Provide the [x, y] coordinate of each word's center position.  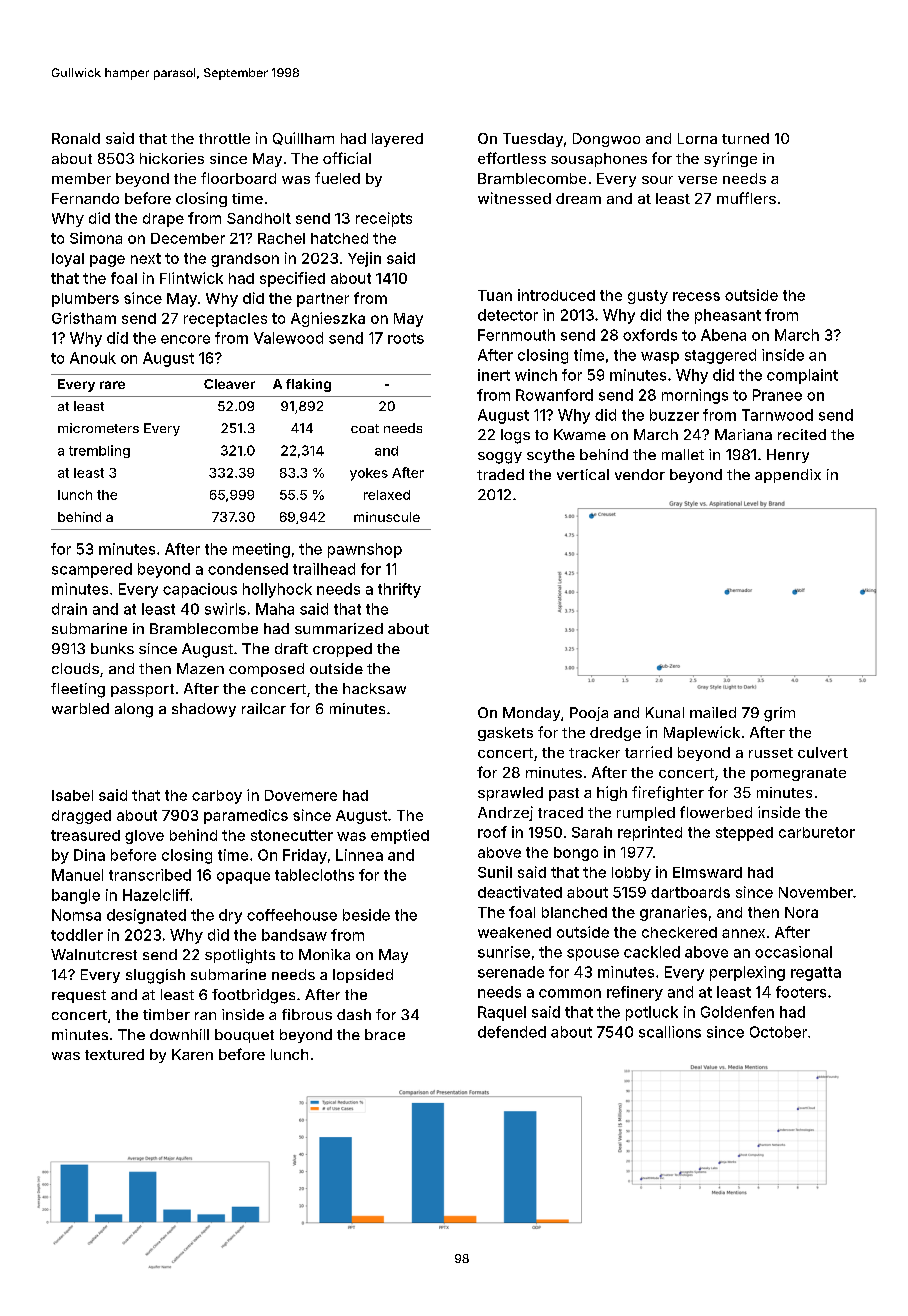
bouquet [244, 1036]
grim [779, 714]
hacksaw [374, 688]
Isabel [72, 795]
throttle [224, 138]
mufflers [746, 198]
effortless [512, 158]
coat [365, 428]
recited [802, 434]
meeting [261, 550]
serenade [511, 972]
